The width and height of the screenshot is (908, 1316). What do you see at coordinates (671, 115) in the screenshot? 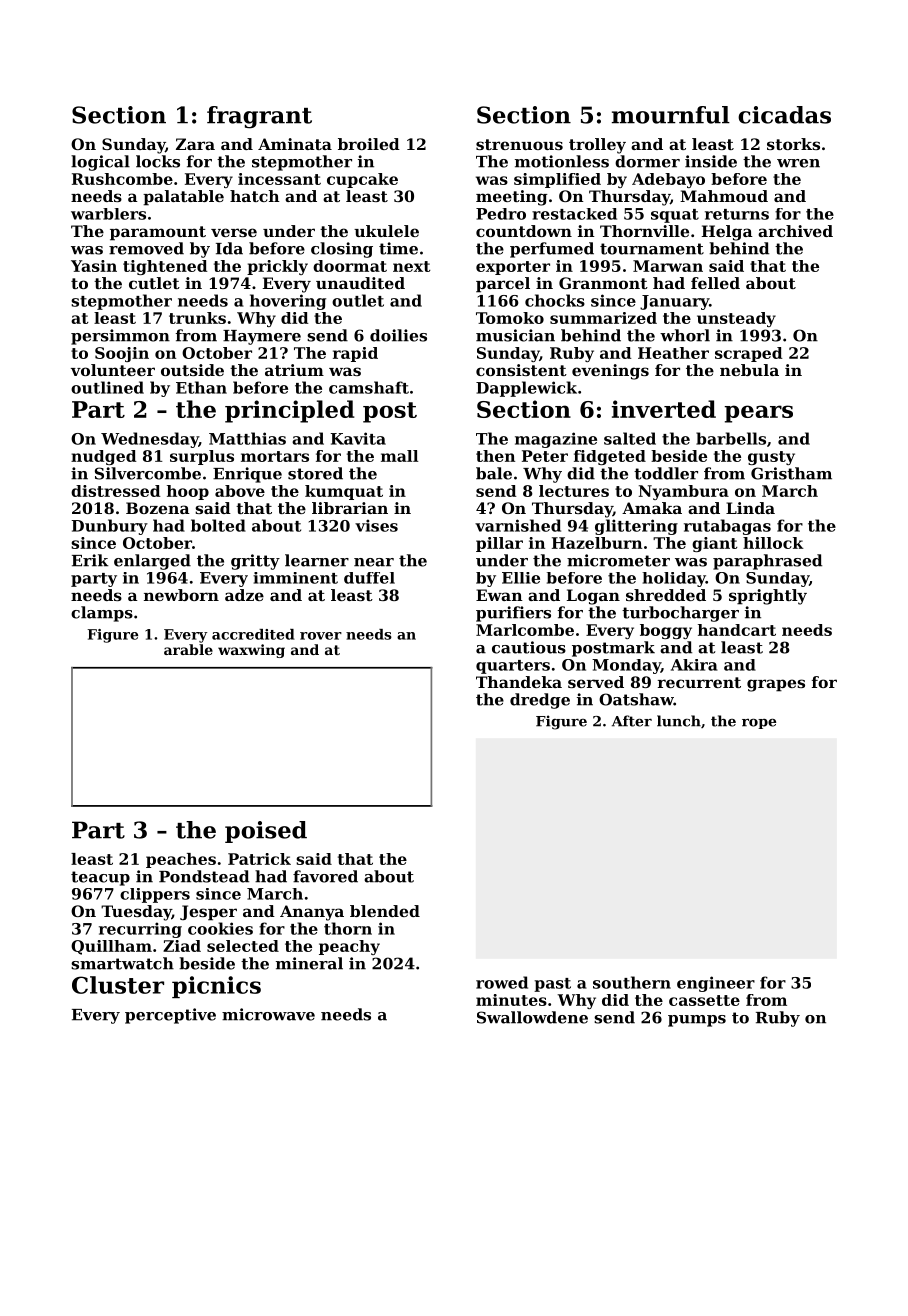
I see `mournful` at bounding box center [671, 115].
